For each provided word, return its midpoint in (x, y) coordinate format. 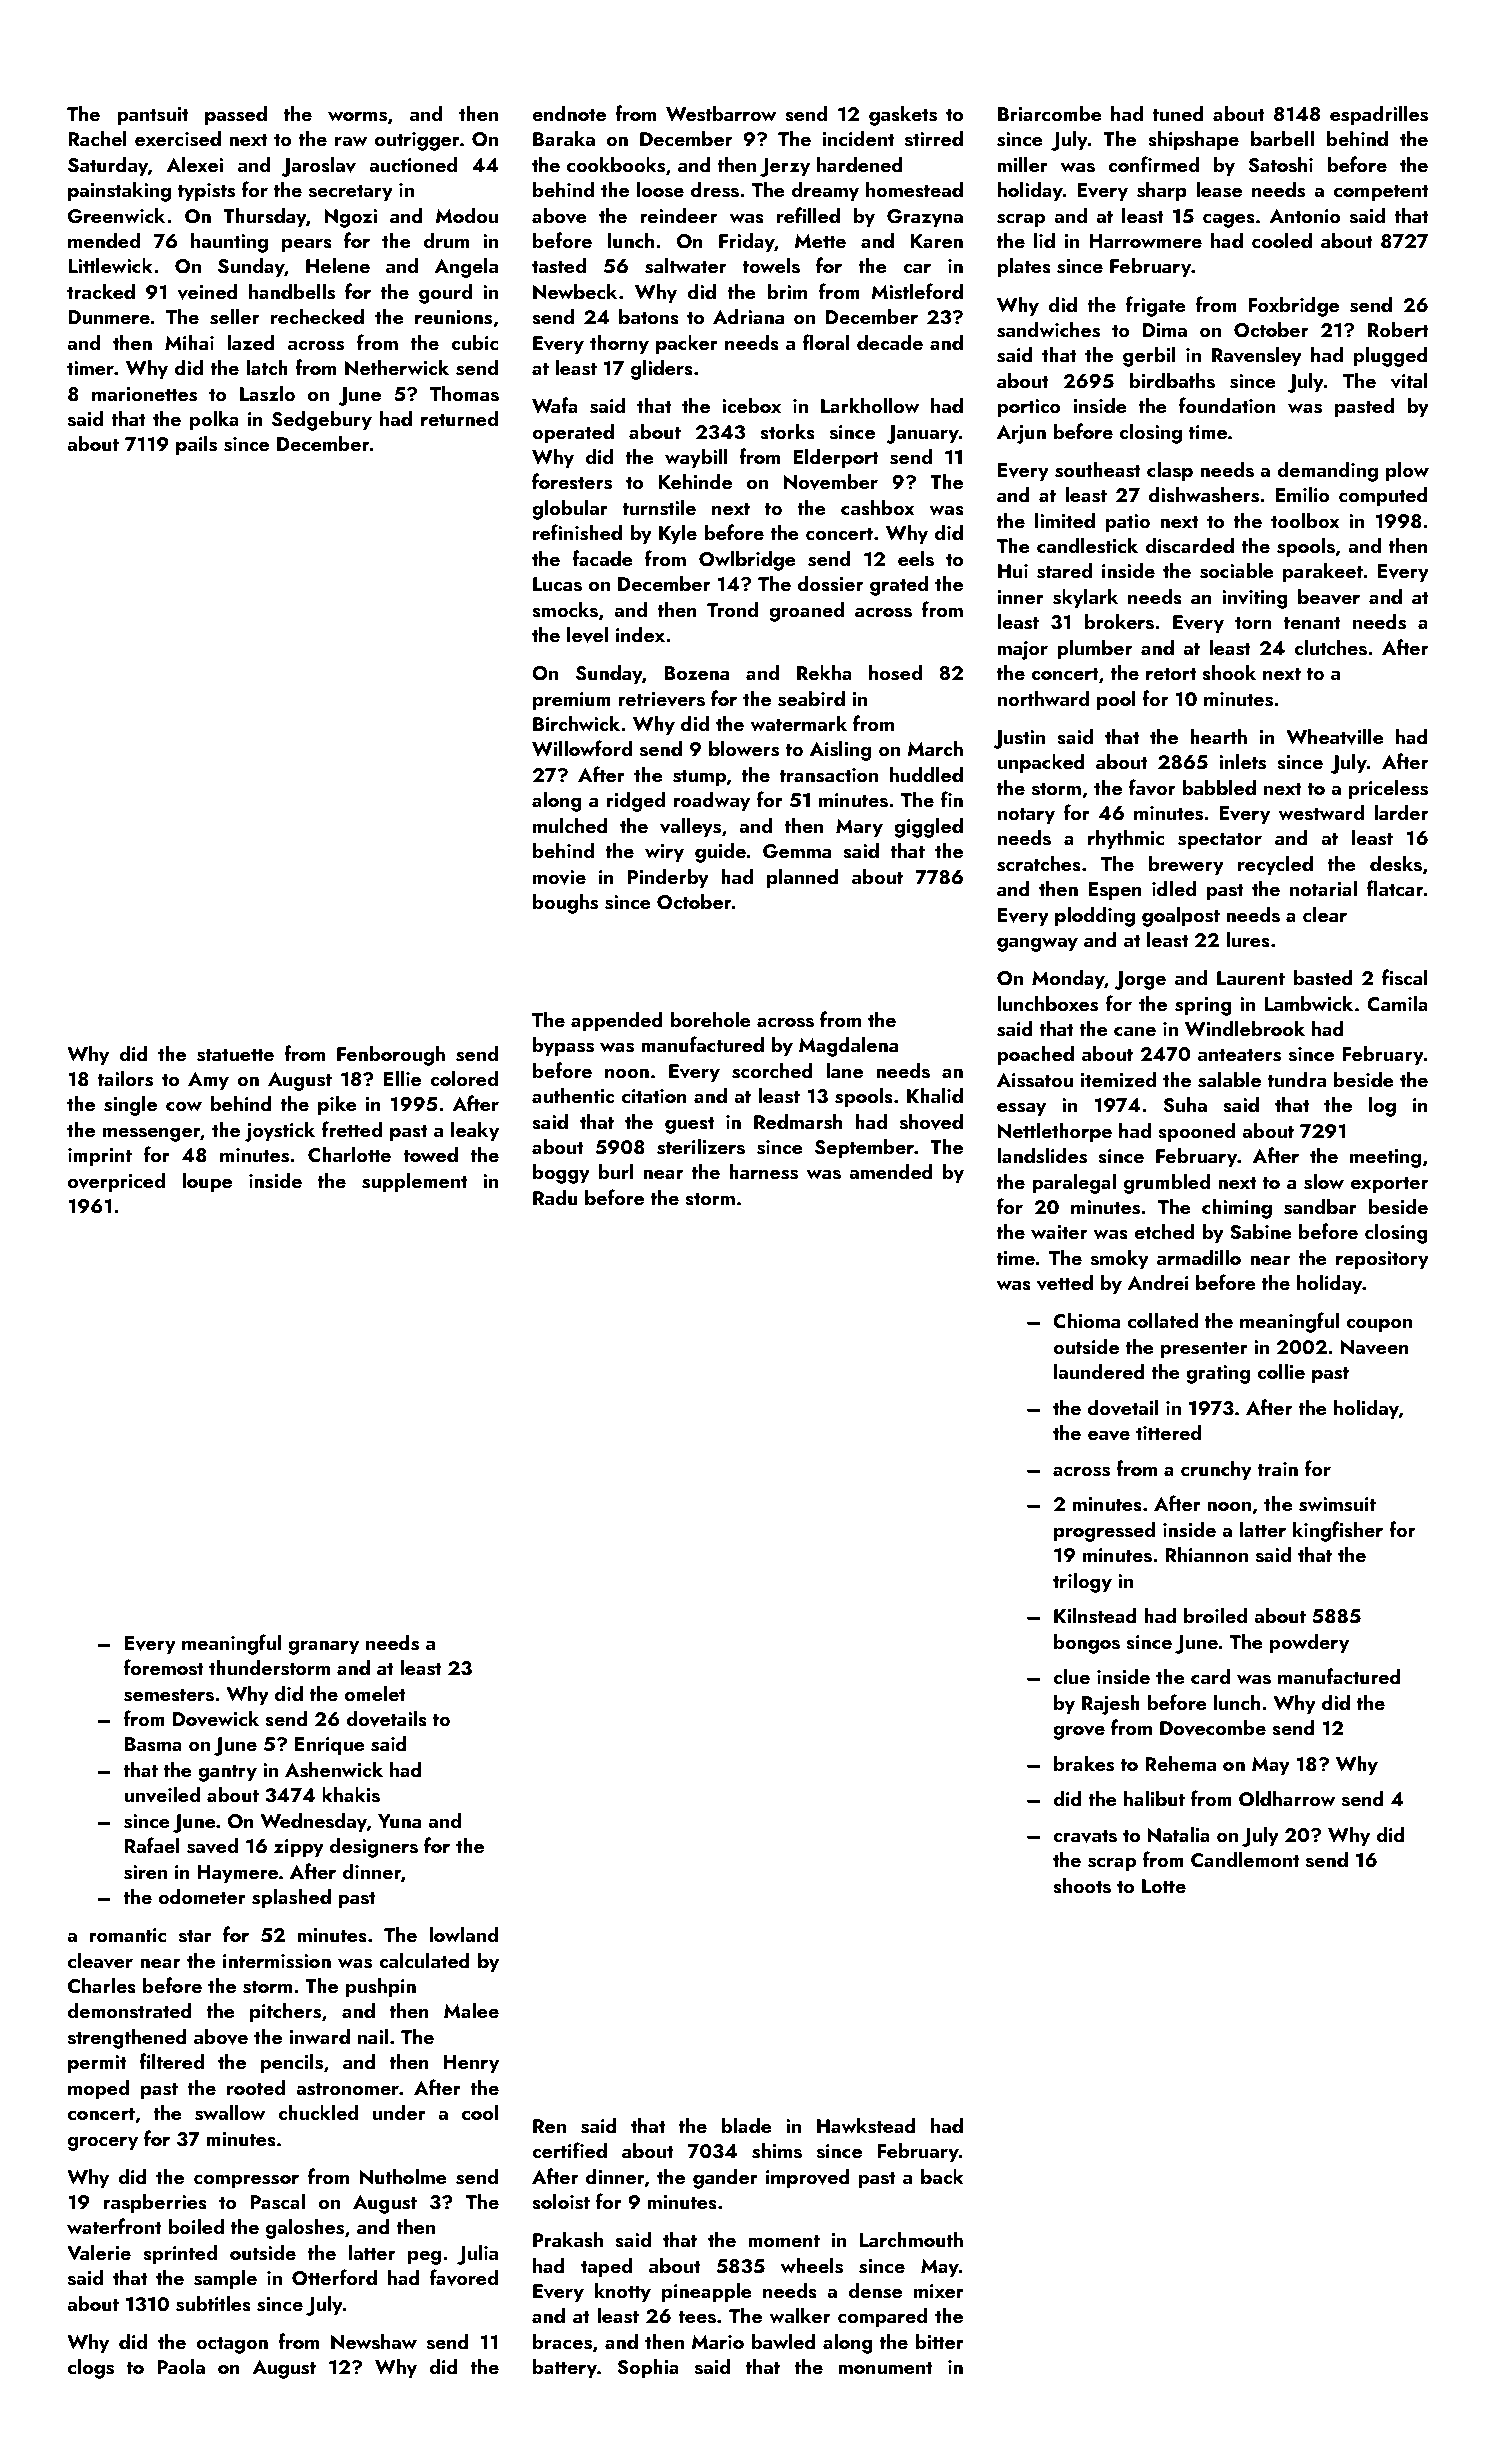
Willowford (582, 748)
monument (886, 2368)
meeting (1385, 1158)
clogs (91, 2368)
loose (660, 189)
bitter (940, 2341)
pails (196, 445)
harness (763, 1171)
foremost (164, 1667)
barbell (1282, 138)
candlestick (1087, 545)
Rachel (97, 138)
